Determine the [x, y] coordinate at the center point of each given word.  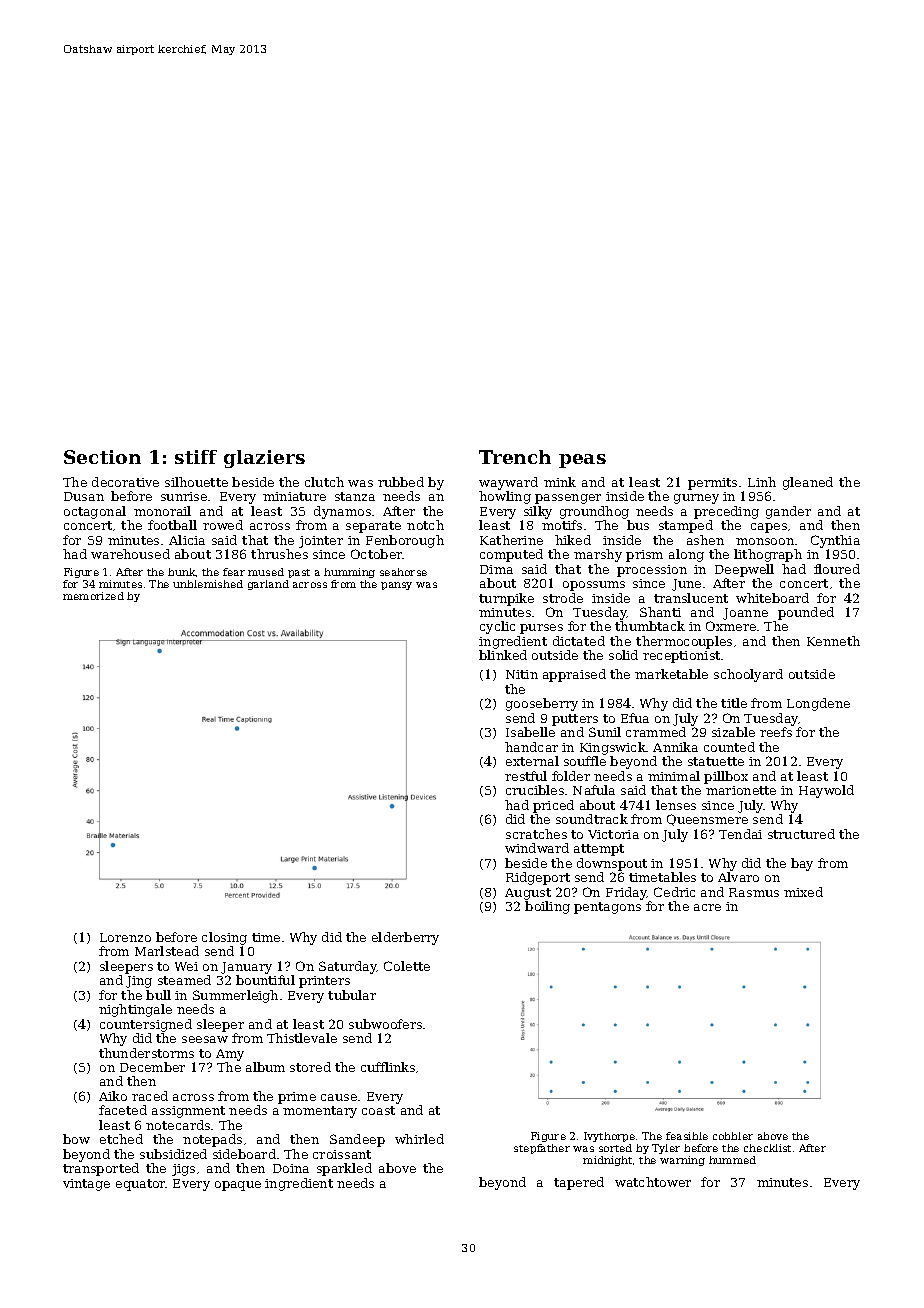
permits [712, 484]
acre [707, 907]
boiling [547, 907]
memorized [93, 596]
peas [582, 461]
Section [102, 457]
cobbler [733, 1136]
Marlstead [167, 951]
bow [76, 1139]
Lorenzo [125, 937]
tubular [352, 995]
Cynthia [835, 541]
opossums [594, 586]
